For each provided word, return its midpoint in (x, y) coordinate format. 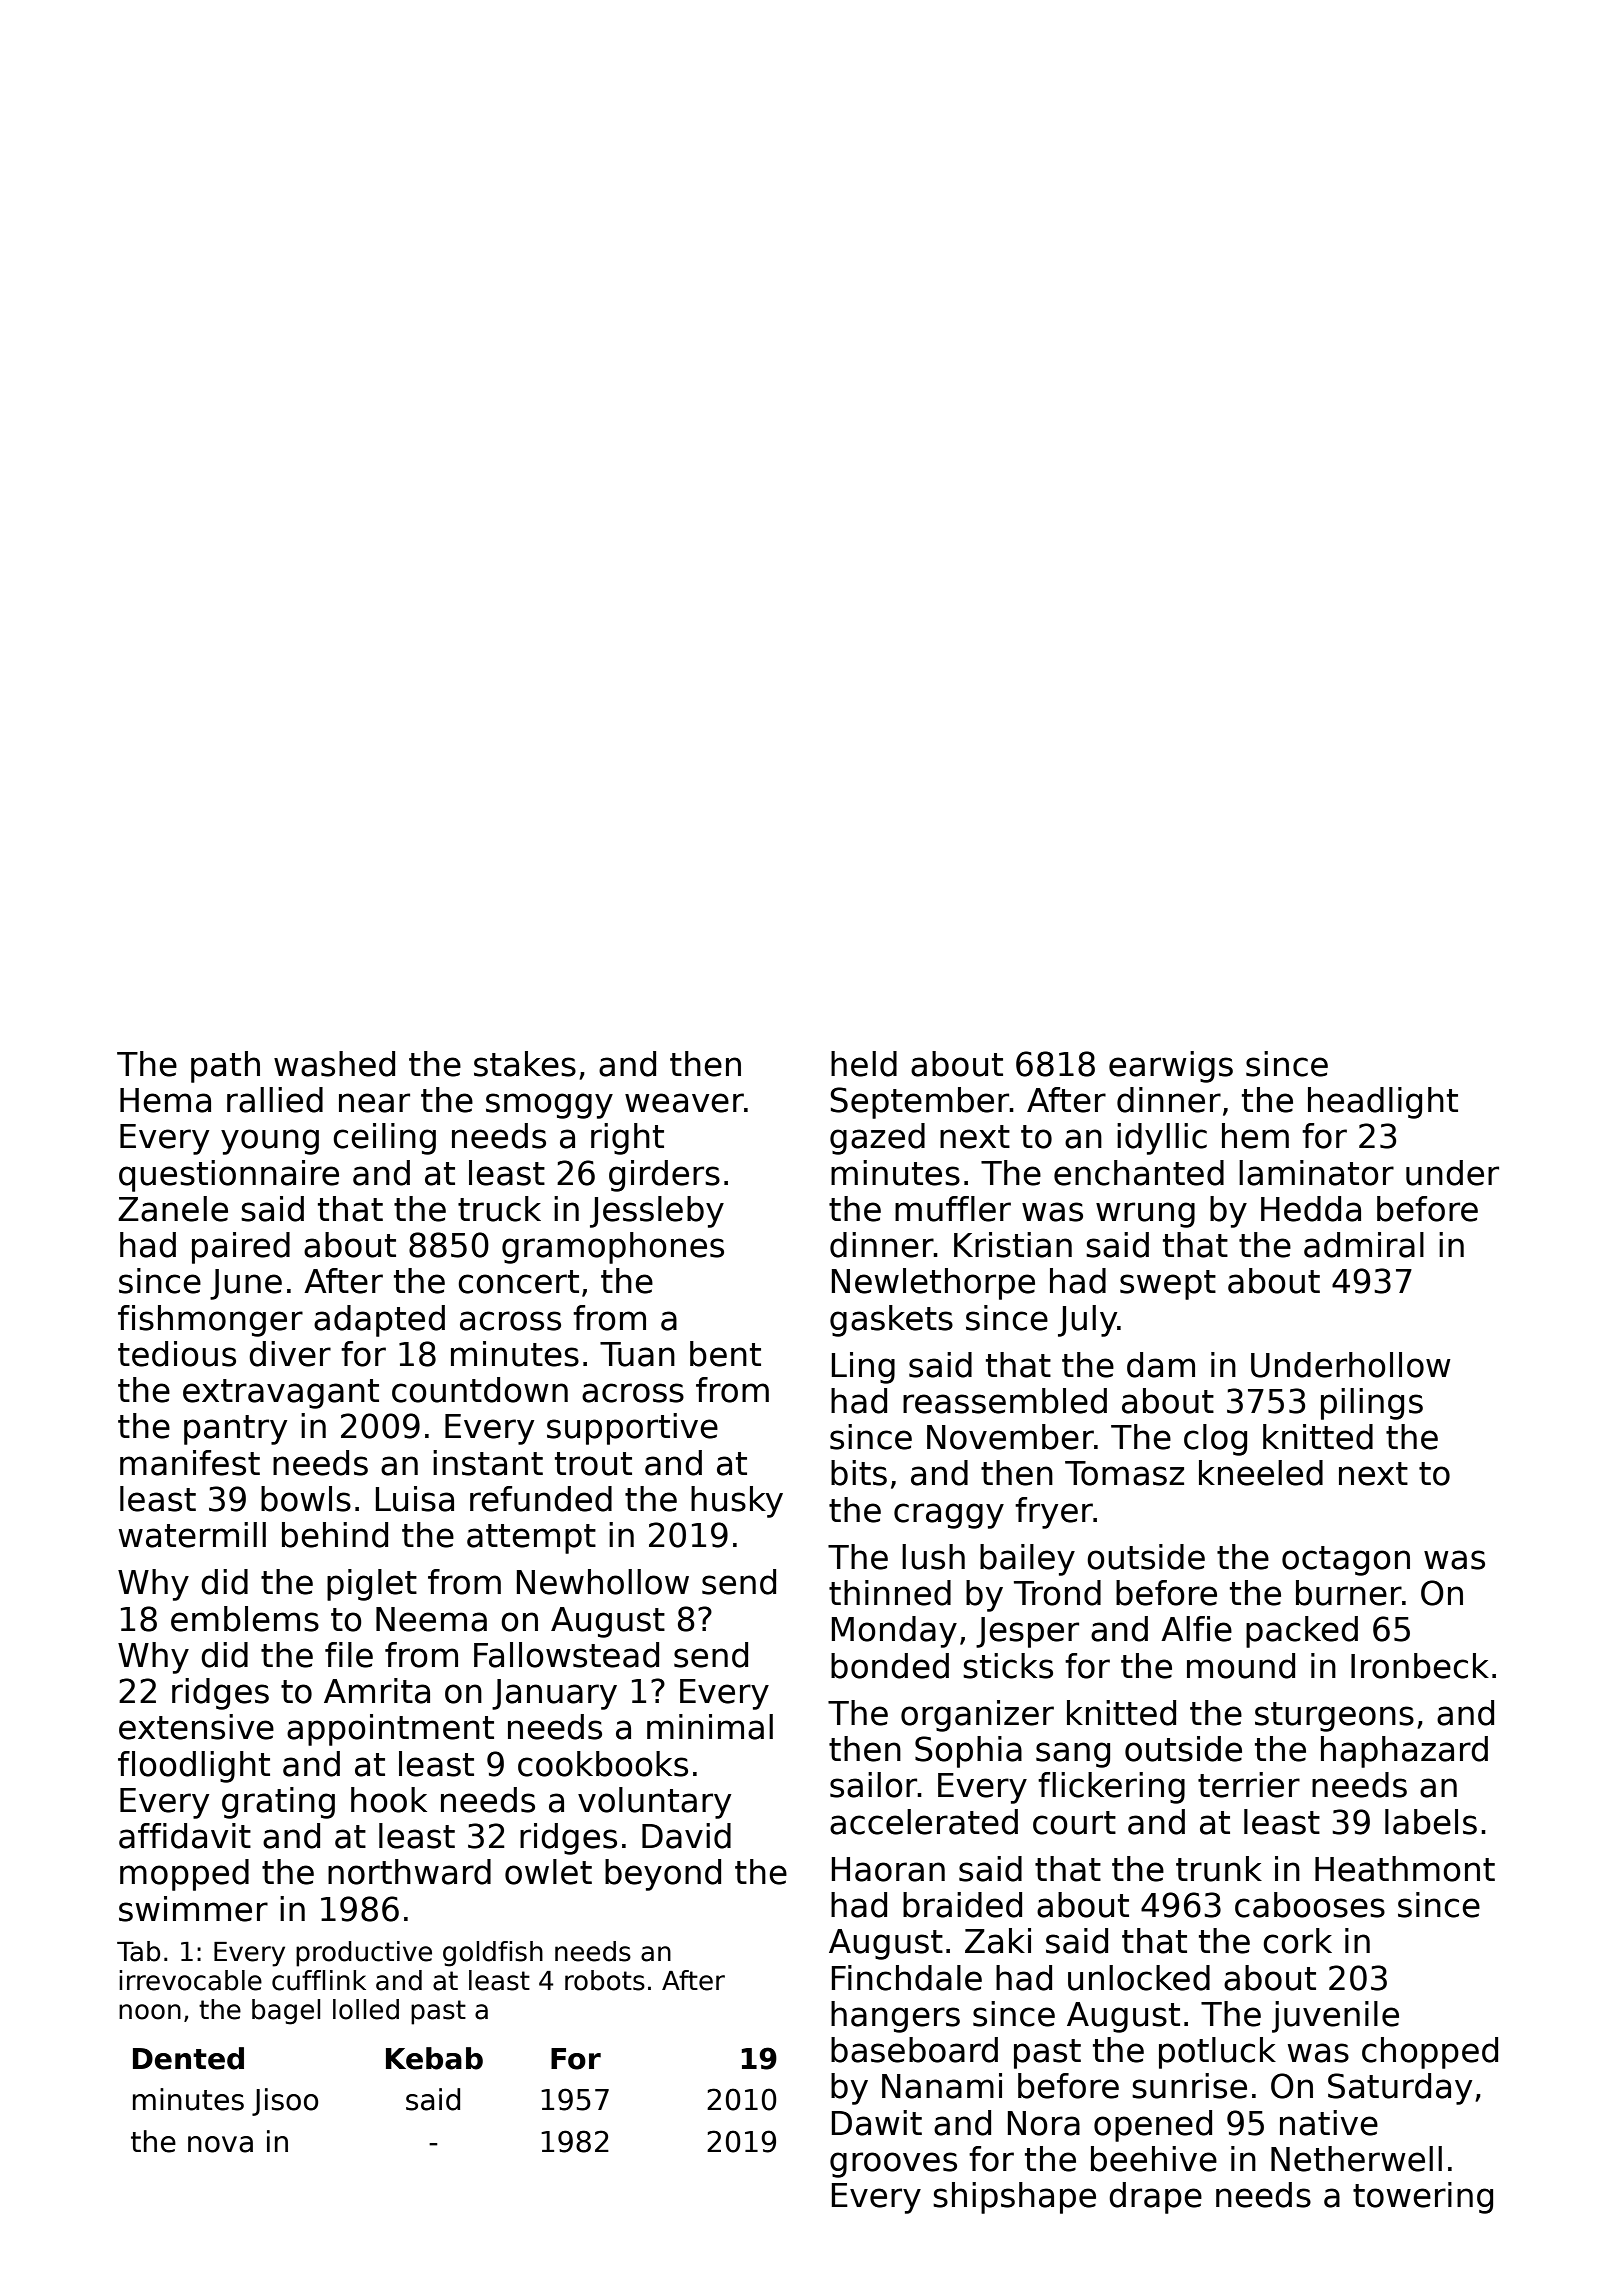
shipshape (1014, 2198)
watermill (192, 1535)
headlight (1383, 1103)
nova (220, 2144)
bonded (890, 1666)
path (225, 1067)
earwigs (1171, 1067)
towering (1423, 2198)
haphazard (1404, 1752)
